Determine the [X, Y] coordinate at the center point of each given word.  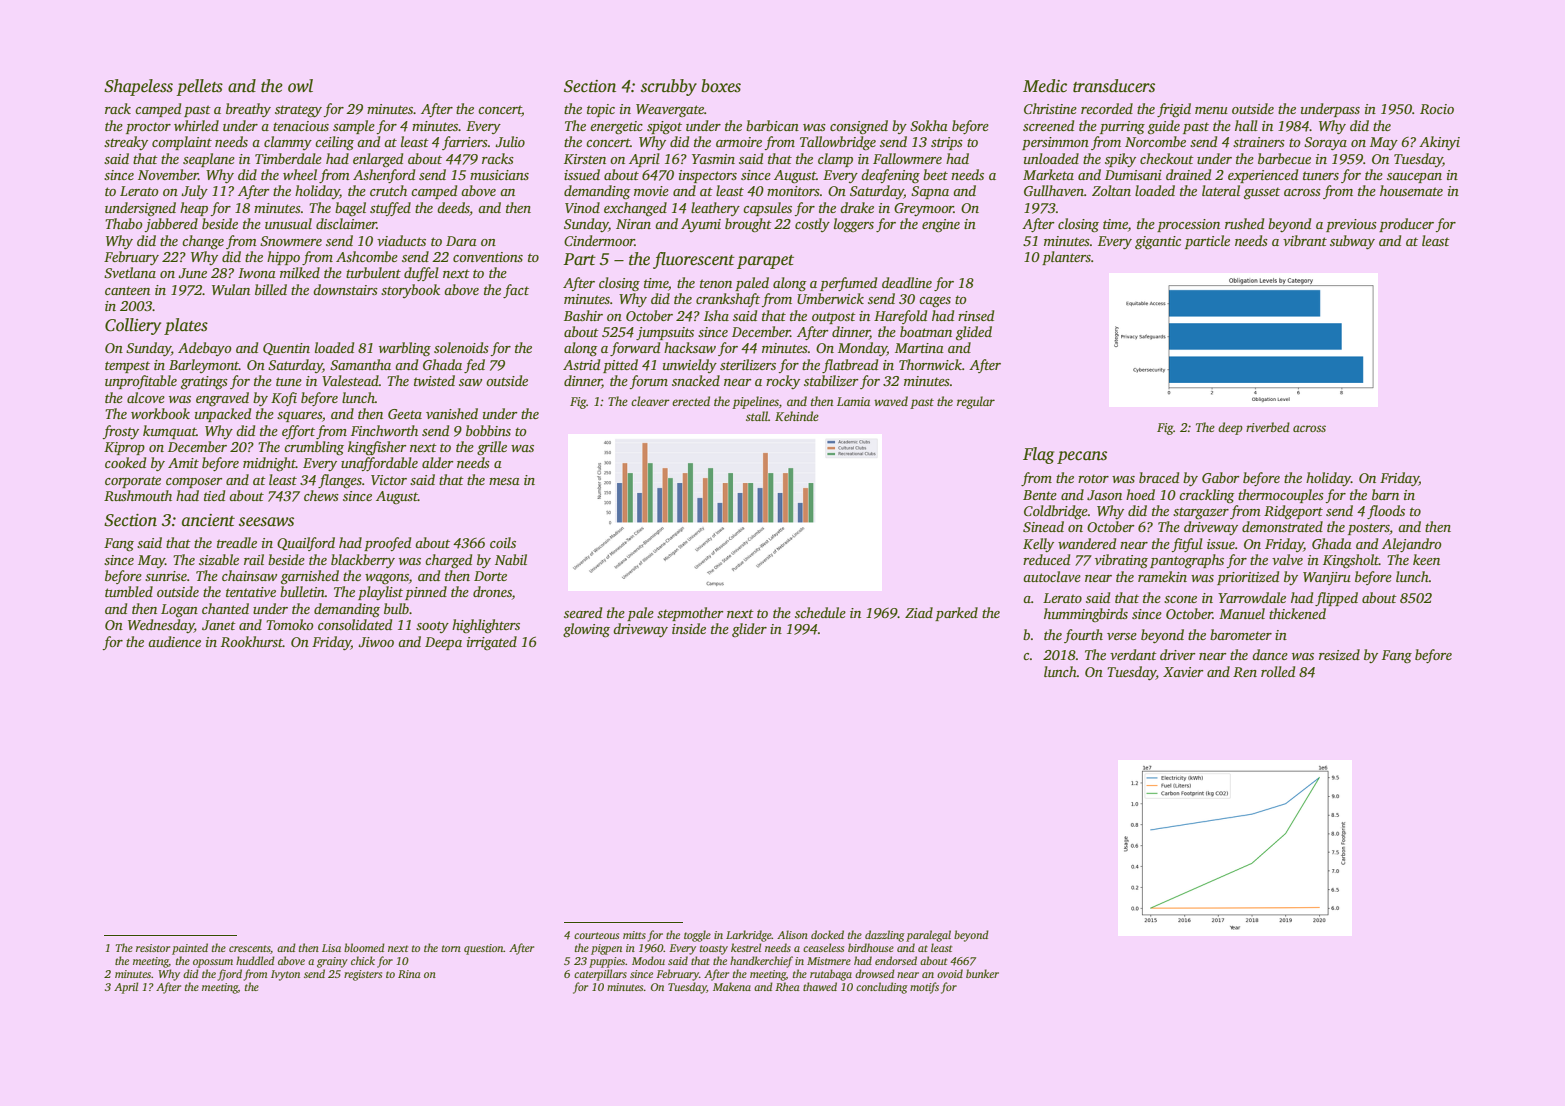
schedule [820, 612]
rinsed [976, 315]
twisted [434, 380]
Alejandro [1412, 545]
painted [190, 949]
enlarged [378, 160]
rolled [1278, 671]
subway [1352, 242]
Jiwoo [376, 642]
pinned [426, 593]
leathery [715, 209]
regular [976, 402]
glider [749, 630]
